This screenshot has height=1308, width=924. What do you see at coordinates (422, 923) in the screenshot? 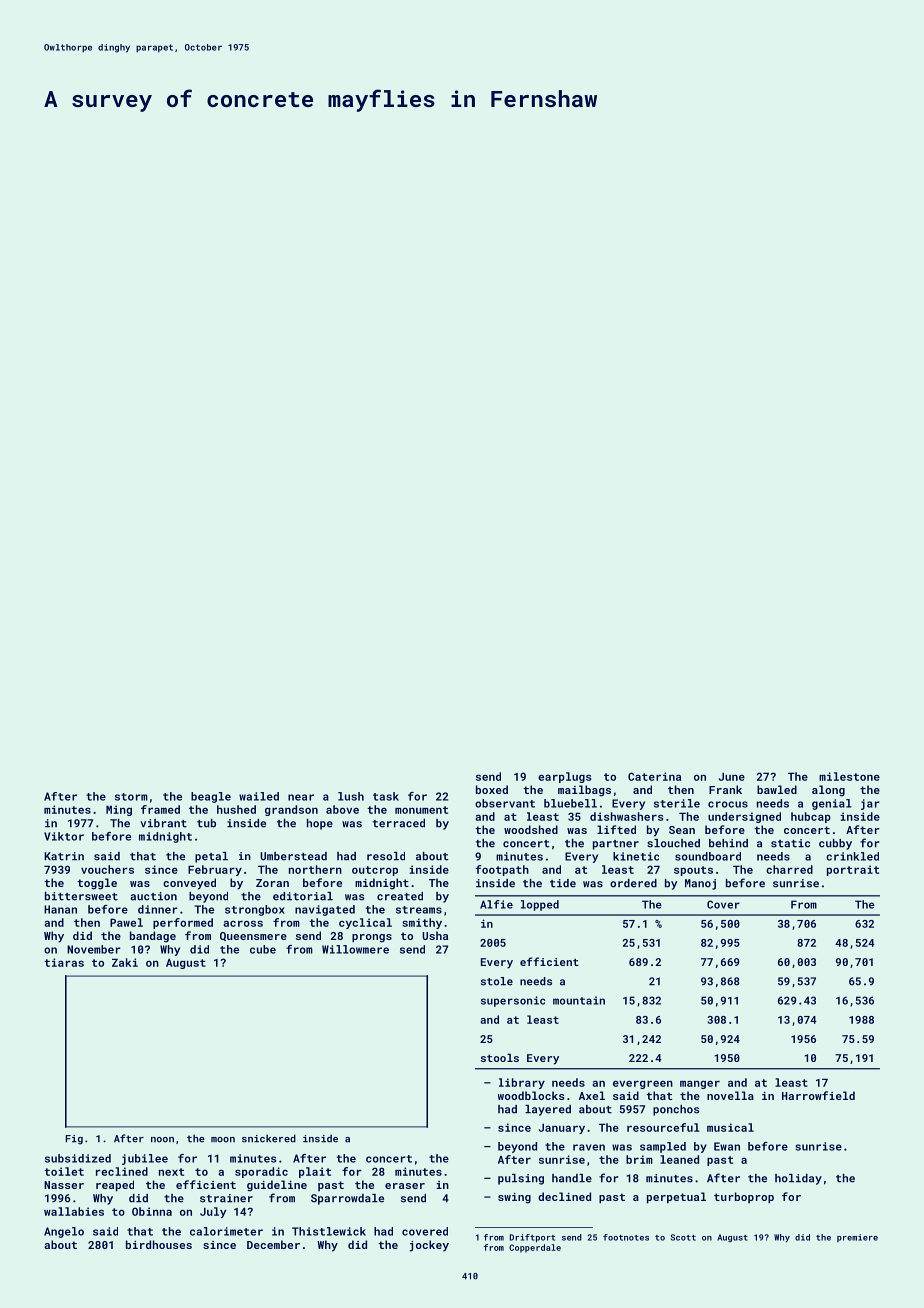
I see `smithy` at bounding box center [422, 923].
